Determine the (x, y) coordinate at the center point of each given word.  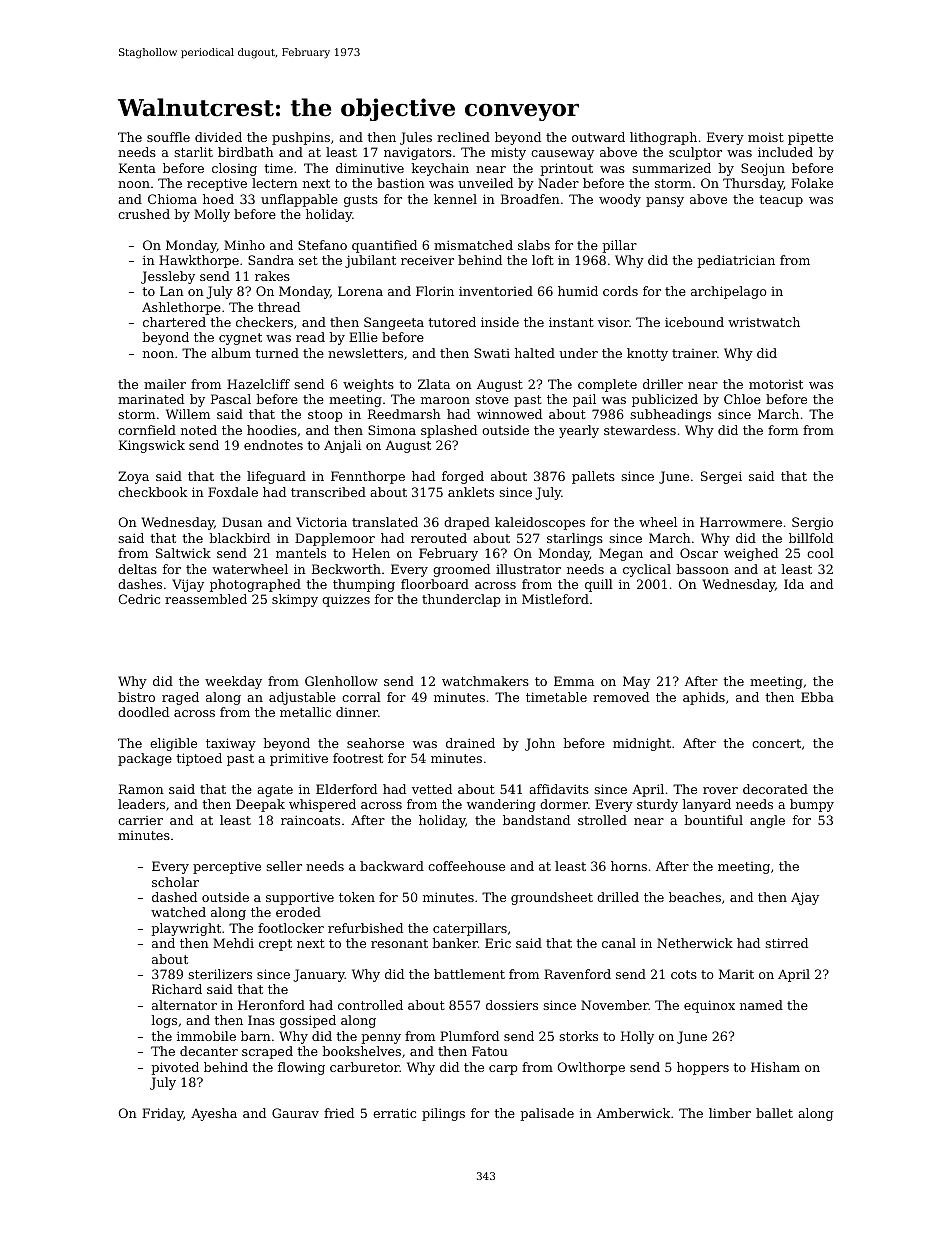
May (636, 682)
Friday (162, 1114)
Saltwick (183, 553)
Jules (416, 138)
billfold (811, 538)
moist (766, 137)
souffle (168, 137)
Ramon (141, 789)
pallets (593, 477)
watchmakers (485, 681)
